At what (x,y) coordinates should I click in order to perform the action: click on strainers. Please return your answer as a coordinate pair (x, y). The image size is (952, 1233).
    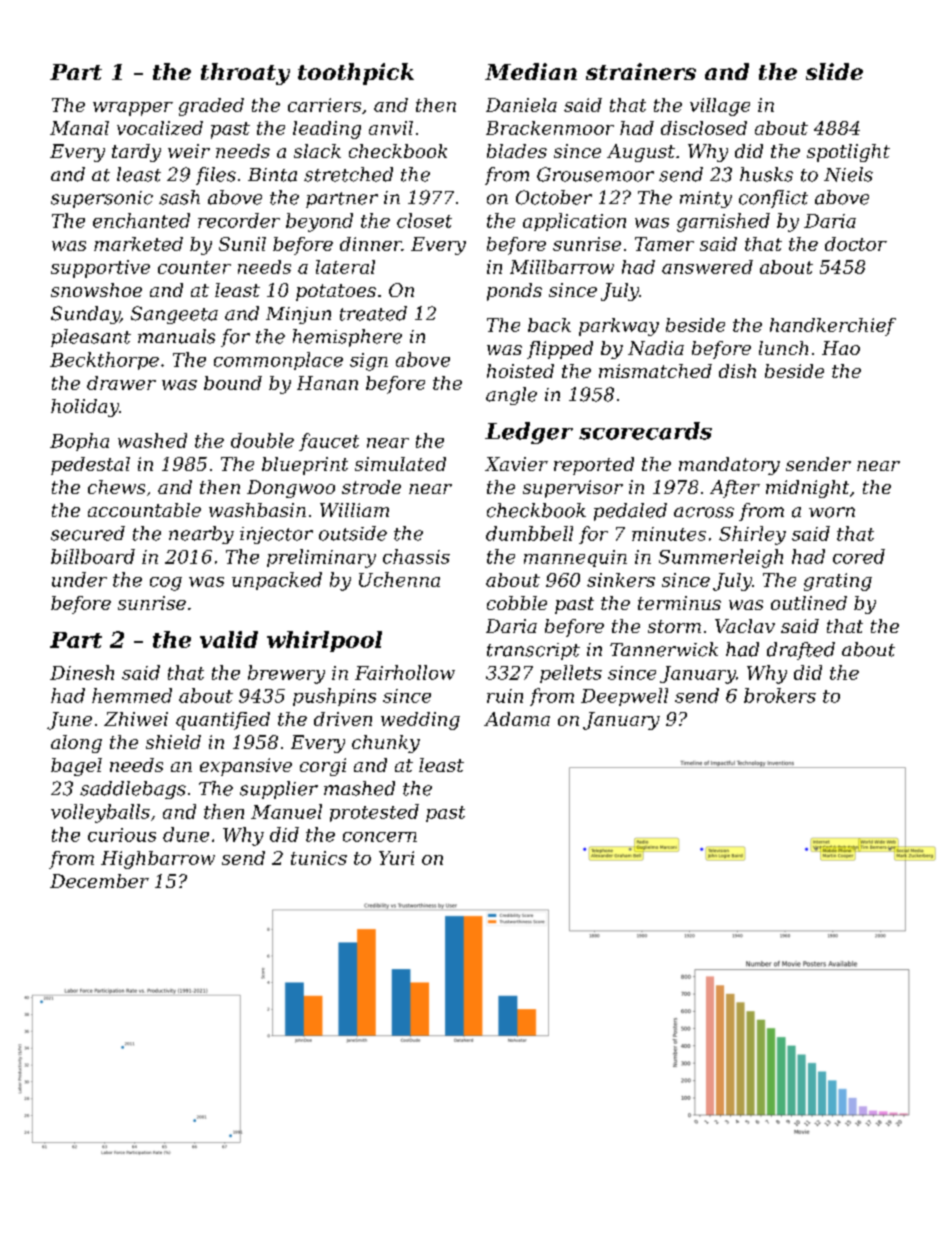
    Looking at the image, I should click on (641, 71).
